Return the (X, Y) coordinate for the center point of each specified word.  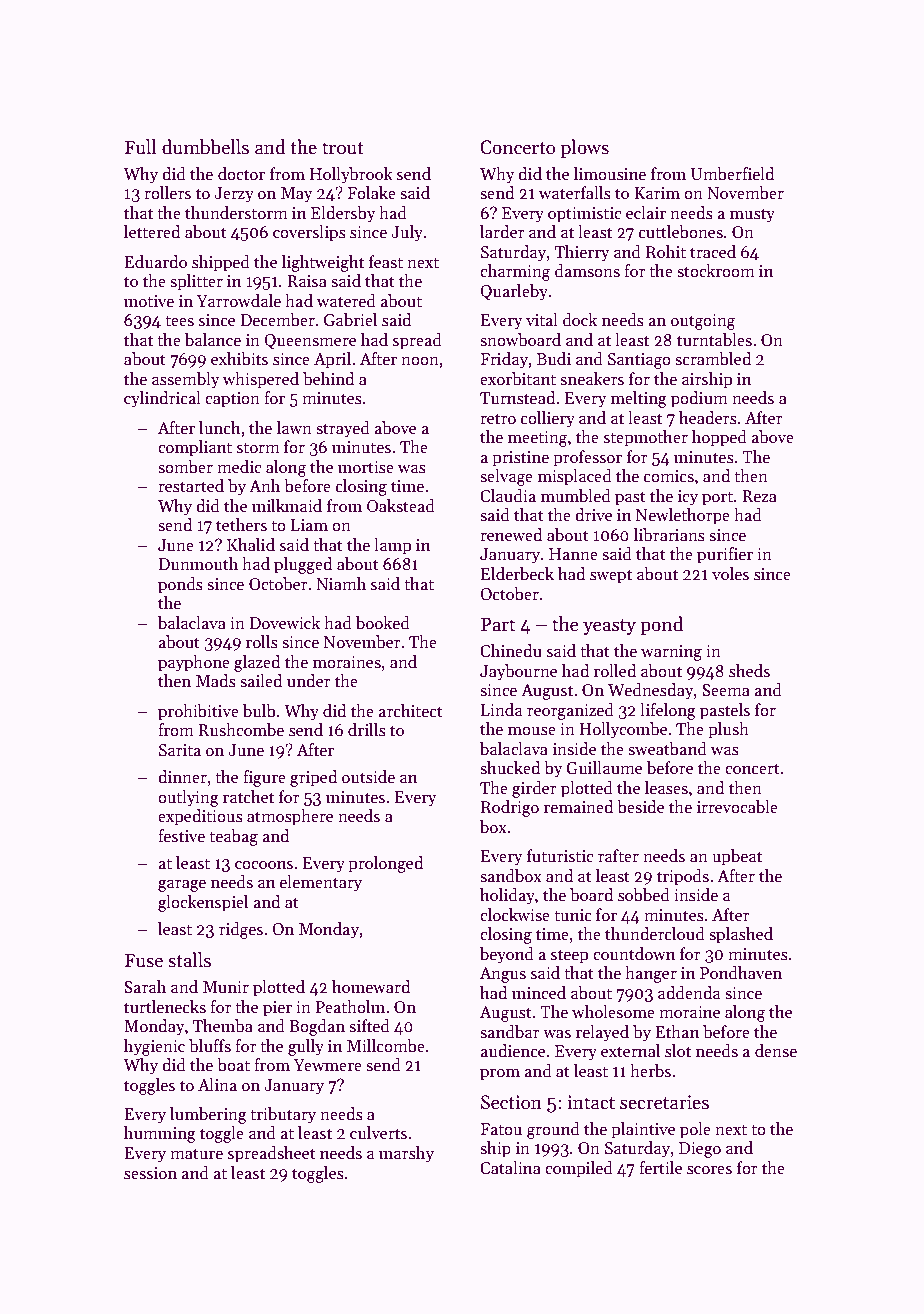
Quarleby (514, 292)
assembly (186, 380)
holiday (507, 896)
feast (386, 262)
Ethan (677, 1032)
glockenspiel (203, 903)
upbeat (737, 857)
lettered (152, 232)
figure (264, 778)
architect (410, 711)
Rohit (666, 252)
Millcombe (386, 1046)
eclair (646, 213)
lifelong (668, 711)
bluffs (210, 1046)
